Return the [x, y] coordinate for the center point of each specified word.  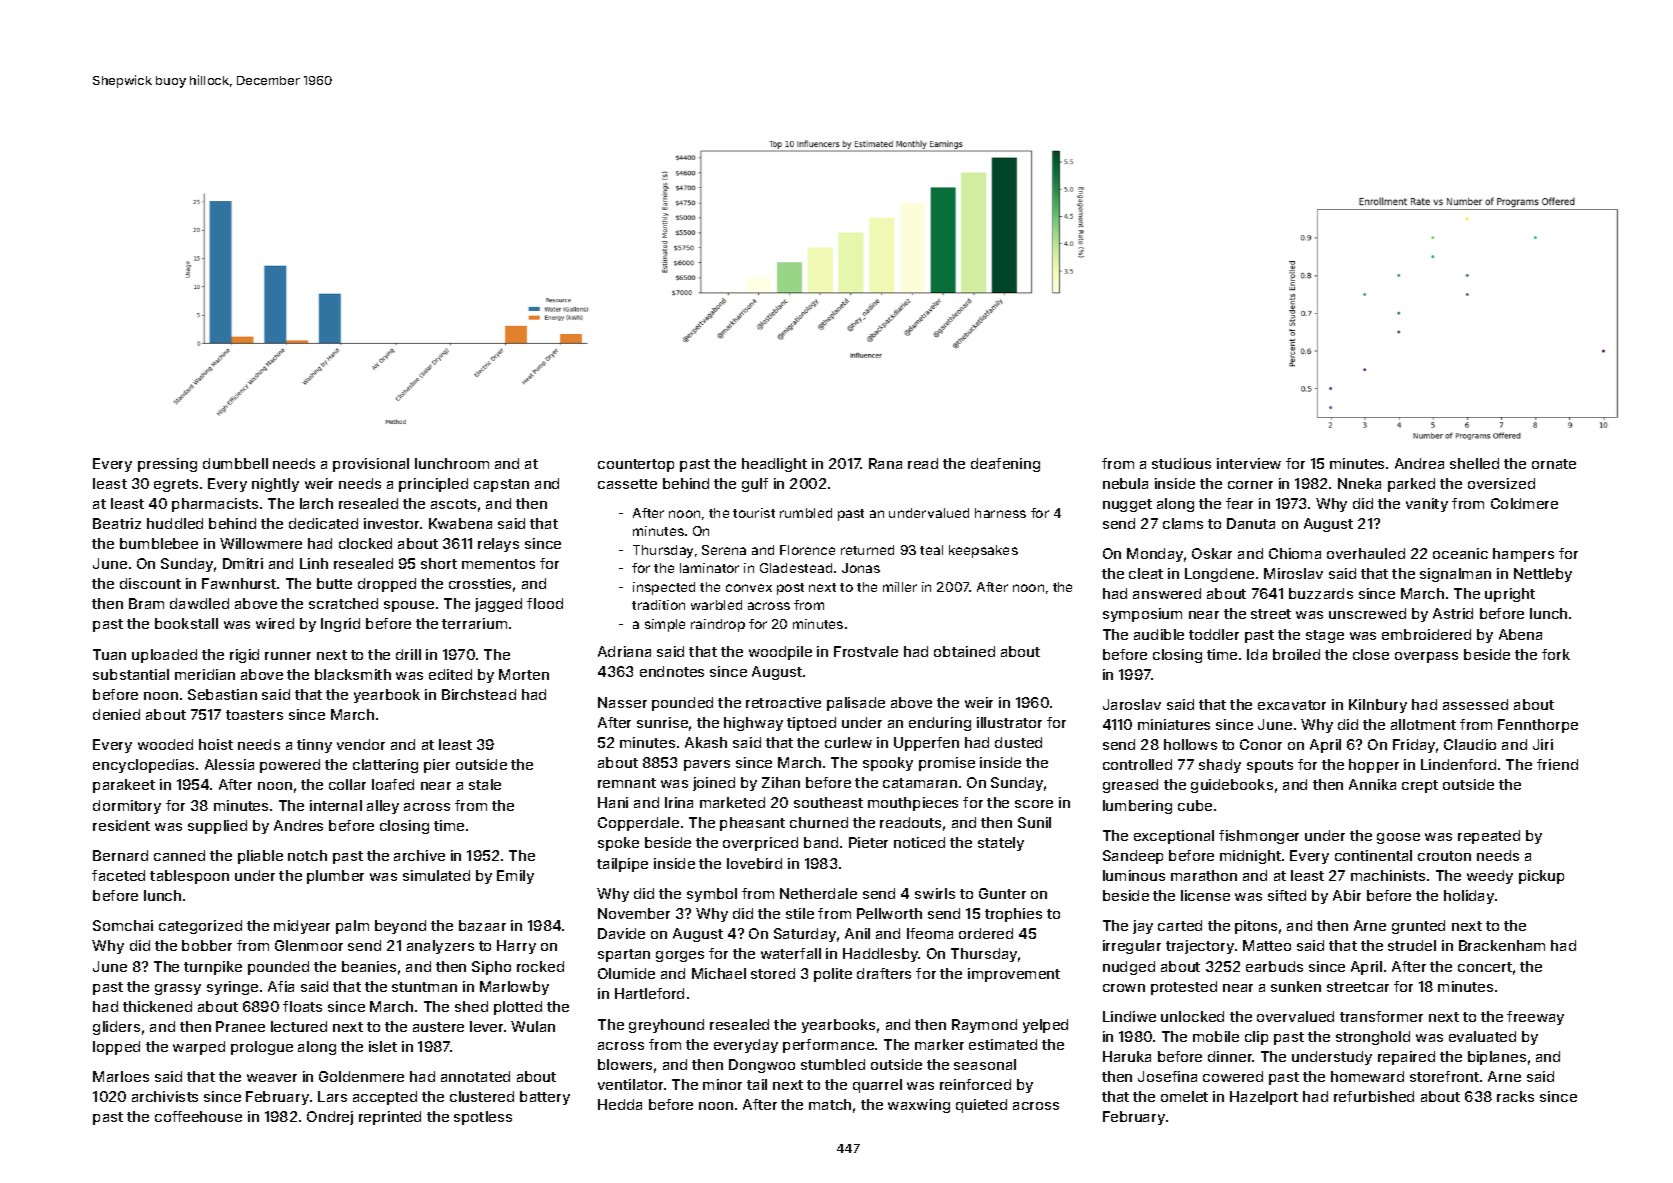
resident [121, 825]
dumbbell [235, 463]
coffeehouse [198, 1116]
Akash [706, 742]
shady [1220, 766]
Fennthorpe [1538, 726]
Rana [885, 463]
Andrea [1419, 463]
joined [714, 784]
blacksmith [353, 674]
